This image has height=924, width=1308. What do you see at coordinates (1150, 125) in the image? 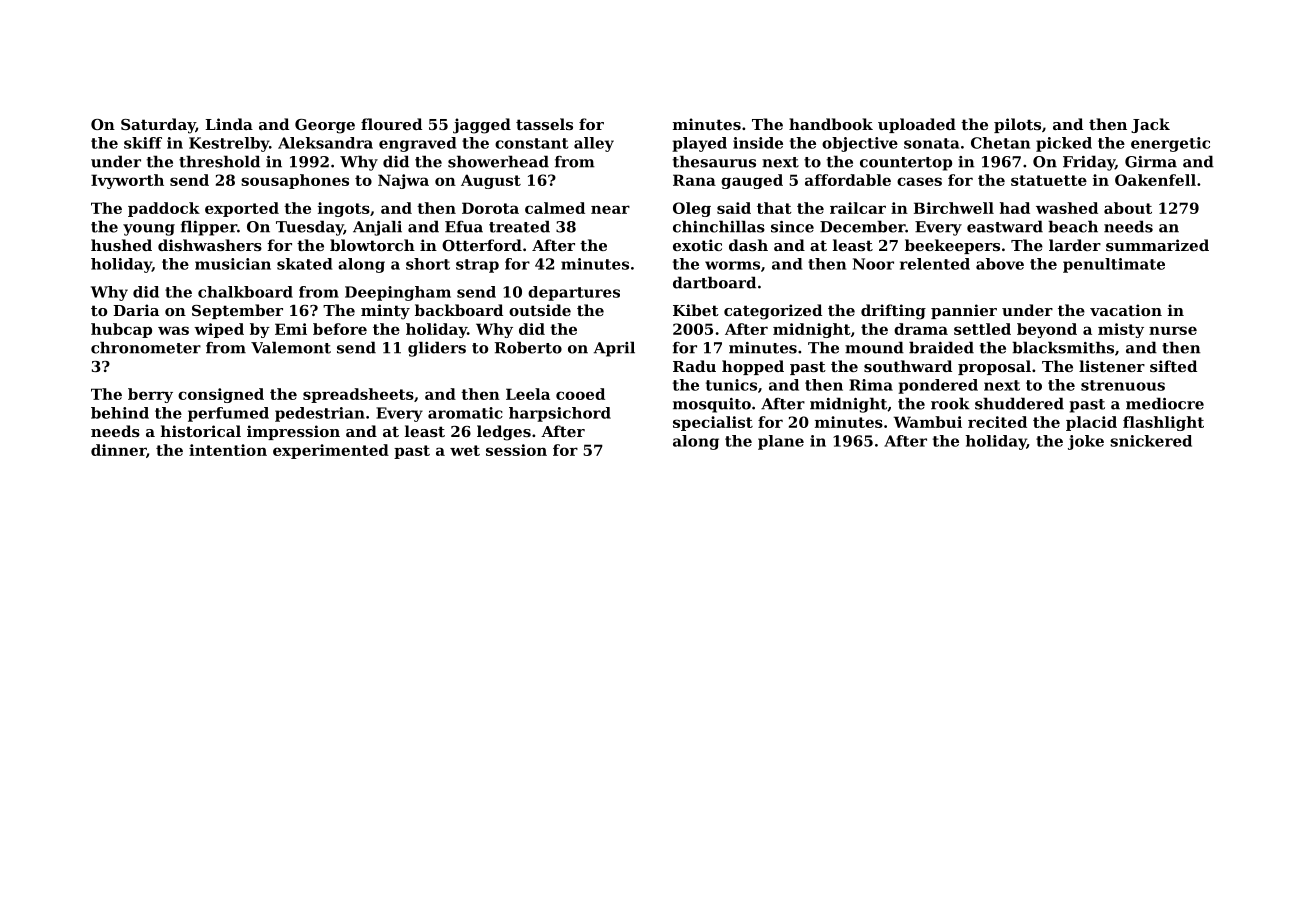
I see `Jack` at bounding box center [1150, 125].
